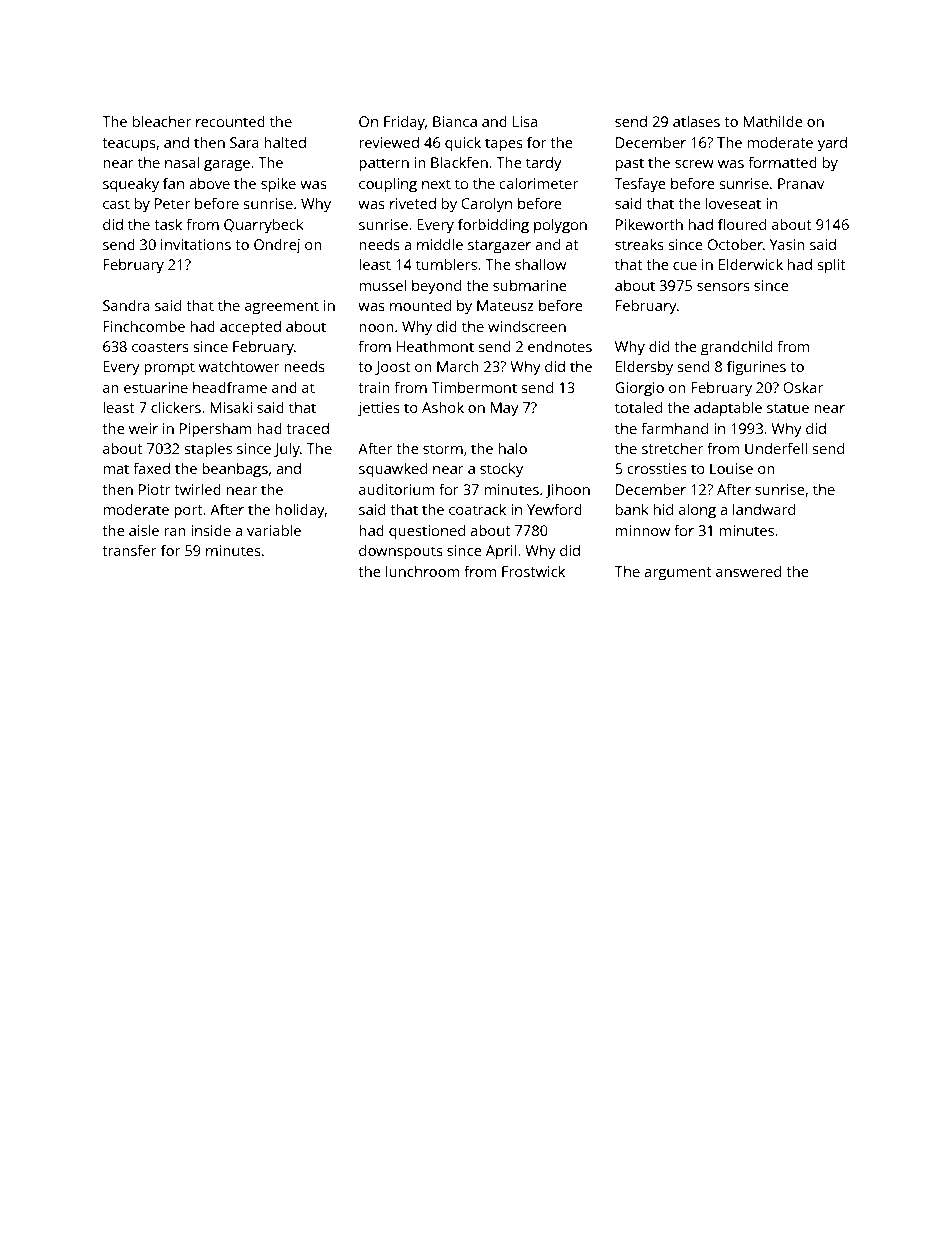  What do you see at coordinates (116, 204) in the screenshot?
I see `cast` at bounding box center [116, 204].
